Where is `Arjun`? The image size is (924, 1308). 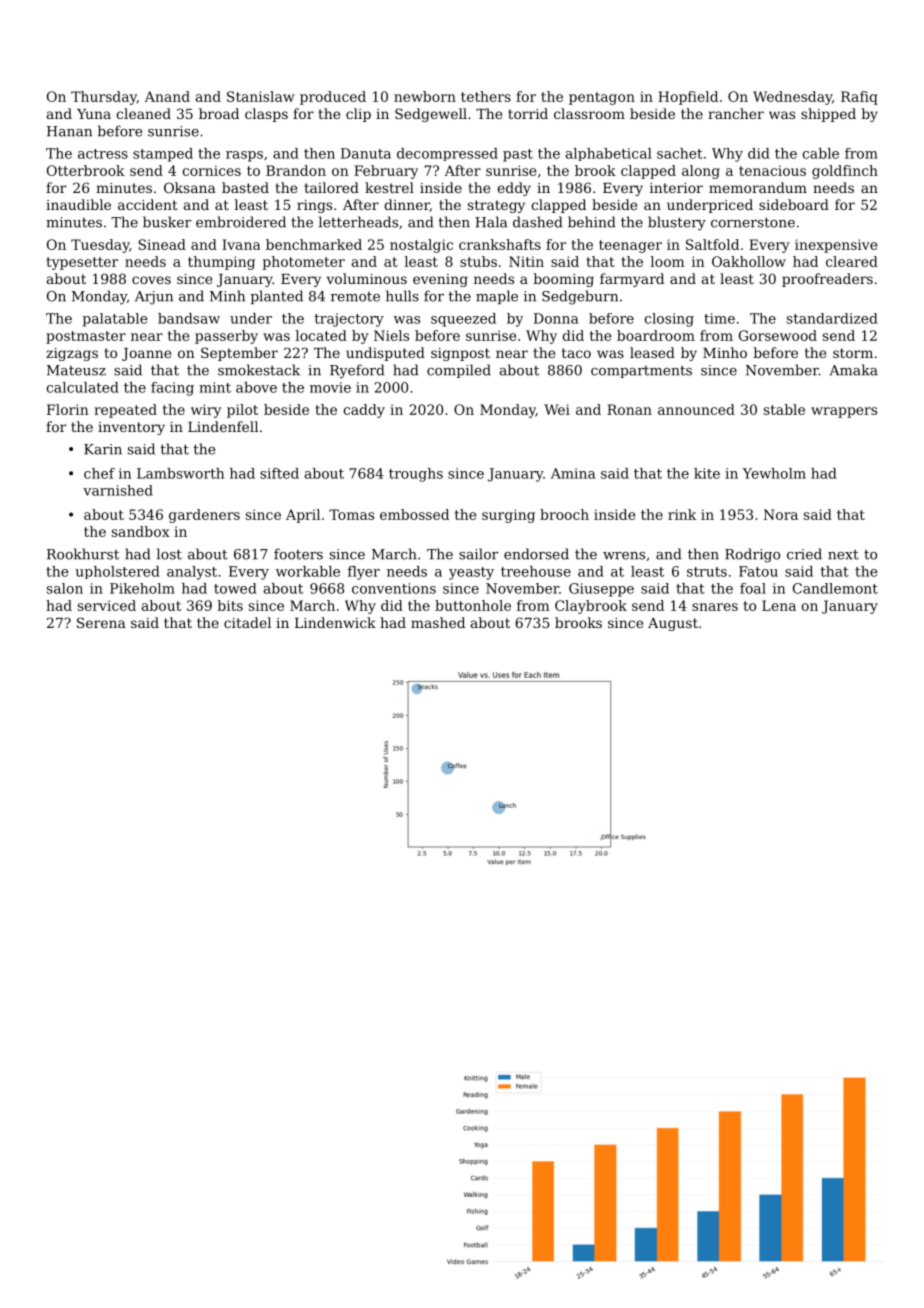 Arjun is located at coordinates (154, 298).
